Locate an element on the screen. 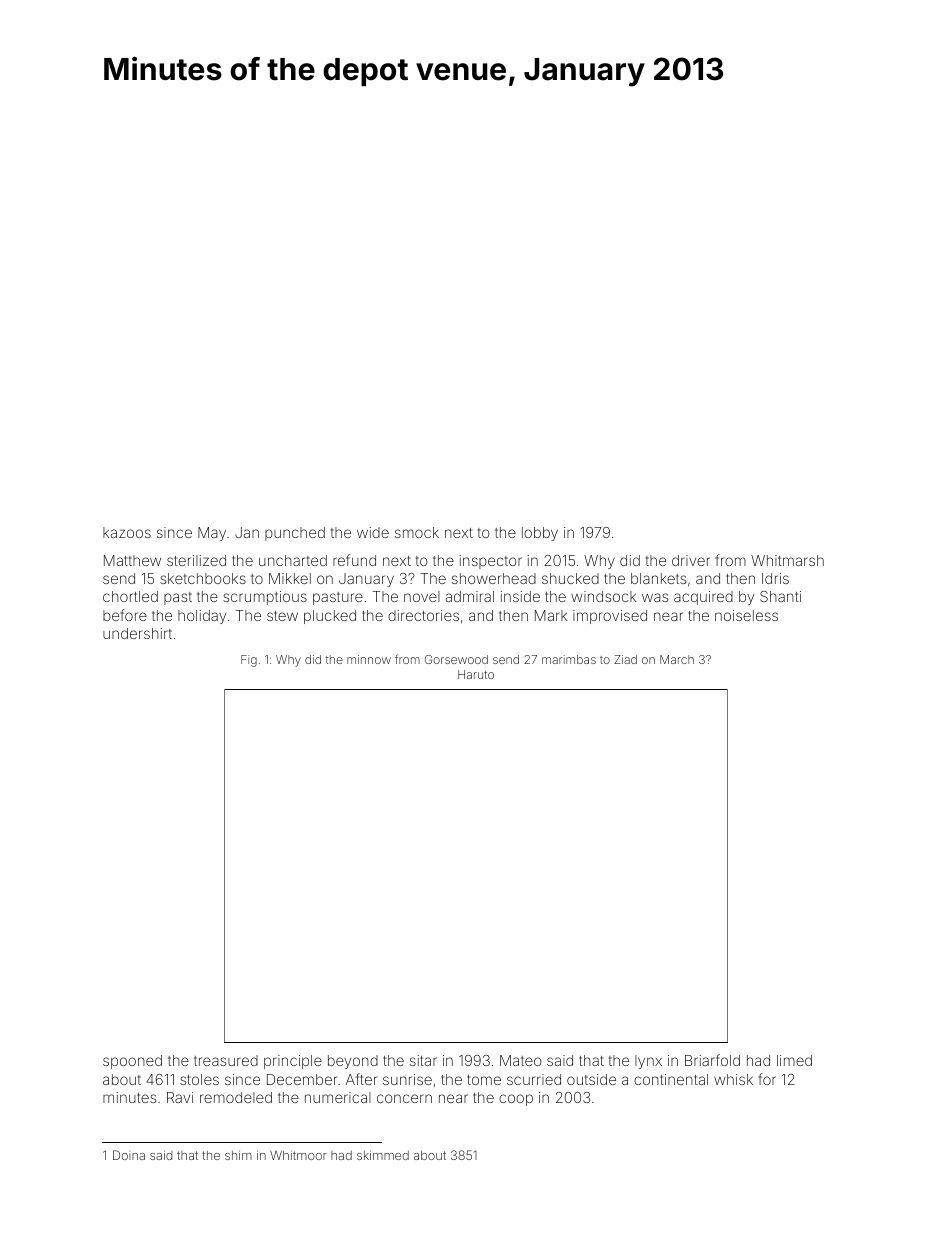 This screenshot has height=1233, width=952. marimbas is located at coordinates (569, 659).
